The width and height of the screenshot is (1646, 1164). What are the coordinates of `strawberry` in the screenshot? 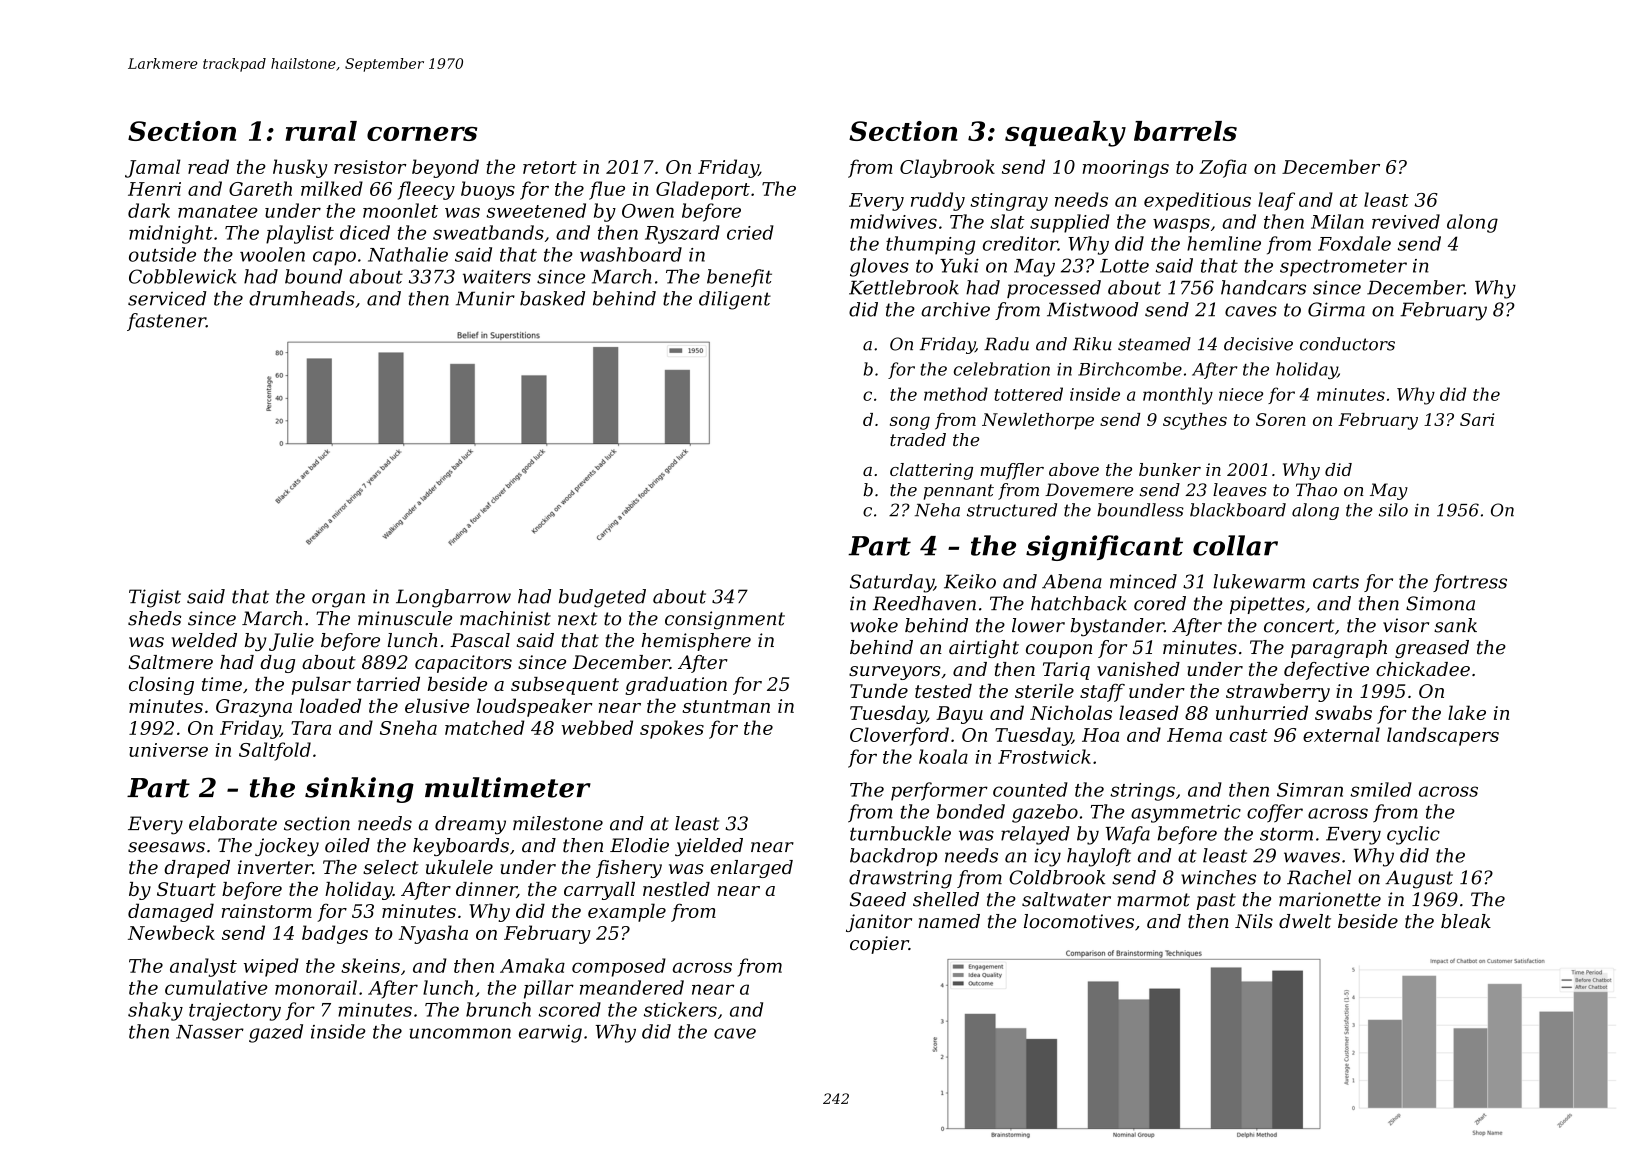 It's located at (1278, 693).
